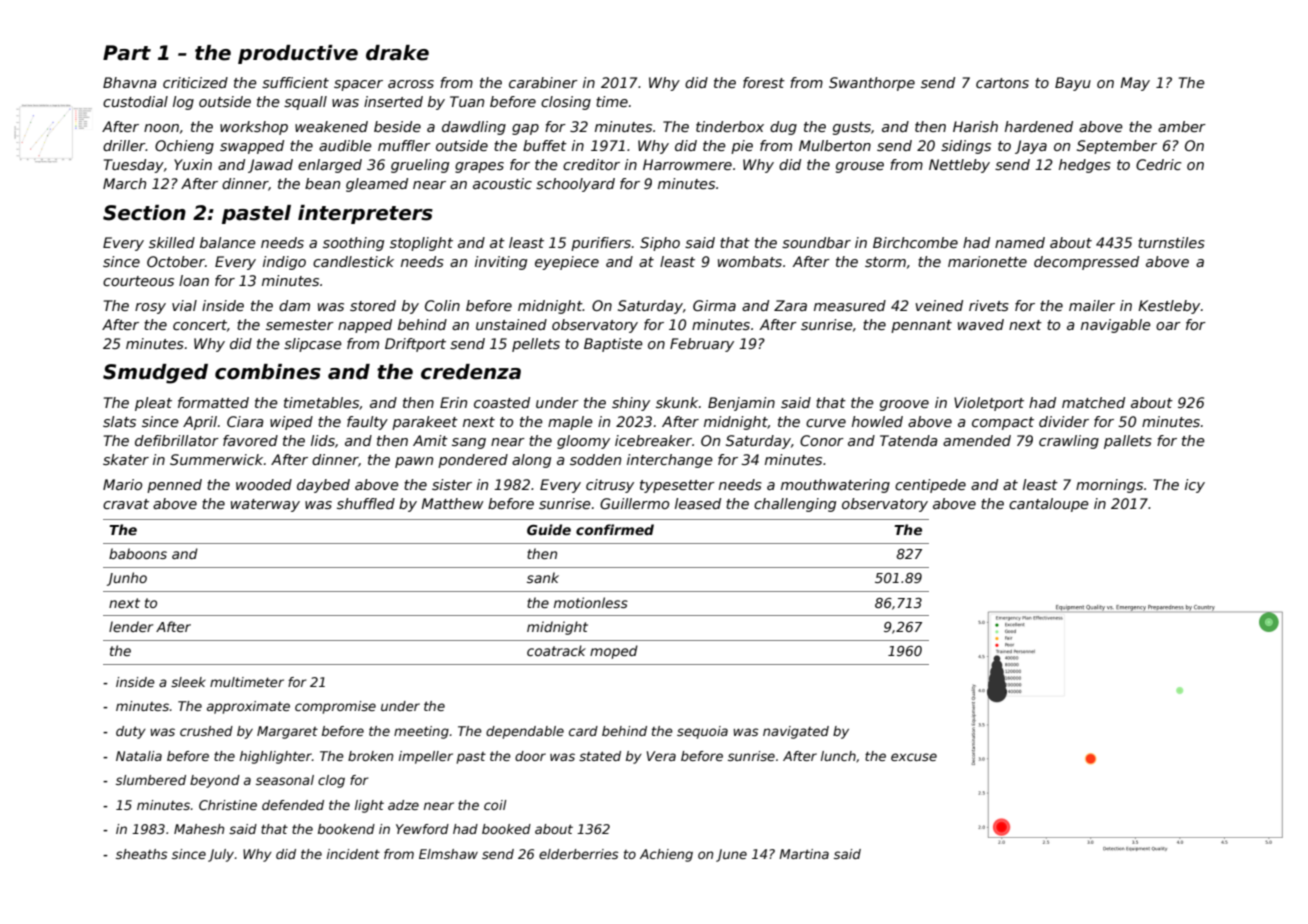  What do you see at coordinates (741, 404) in the screenshot?
I see `Benjamin` at bounding box center [741, 404].
